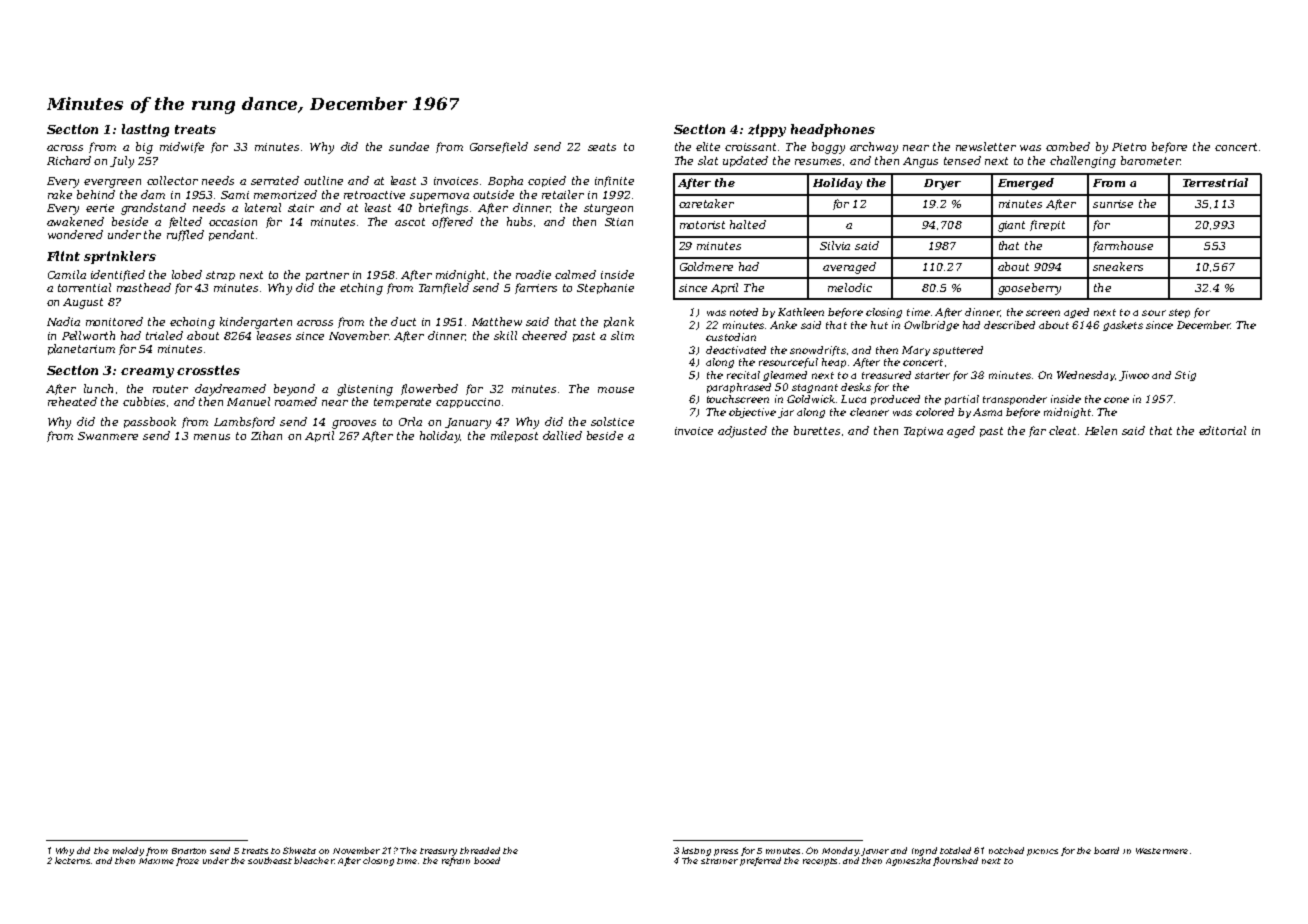 This screenshot has height=924, width=1308. Describe the element at coordinates (505, 181) in the screenshot. I see `Bopha` at that location.
